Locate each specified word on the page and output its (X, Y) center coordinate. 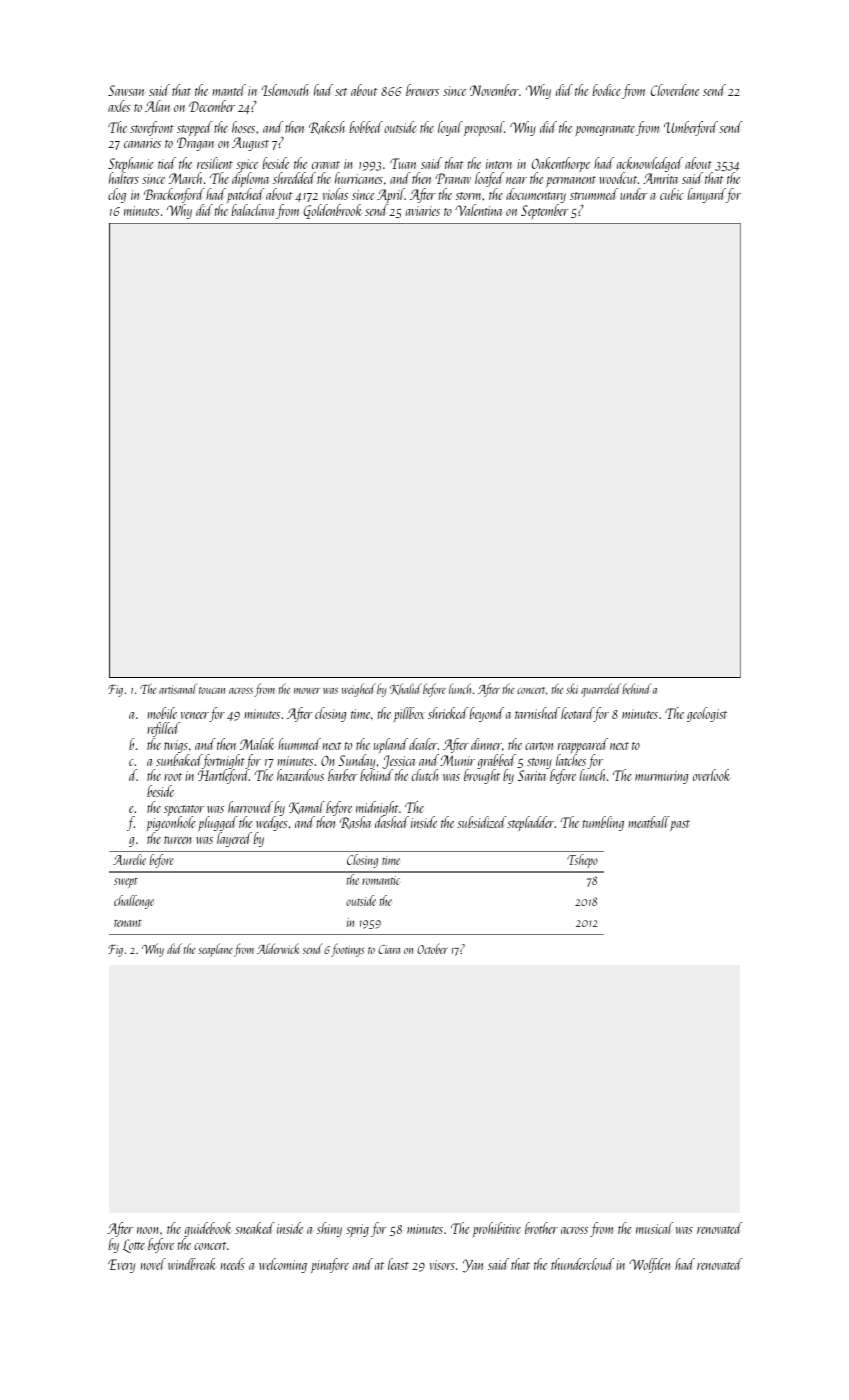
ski (572, 688)
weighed (359, 690)
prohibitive (497, 1229)
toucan (212, 690)
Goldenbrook (332, 211)
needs (233, 1264)
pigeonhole (170, 825)
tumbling (603, 823)
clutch (425, 775)
